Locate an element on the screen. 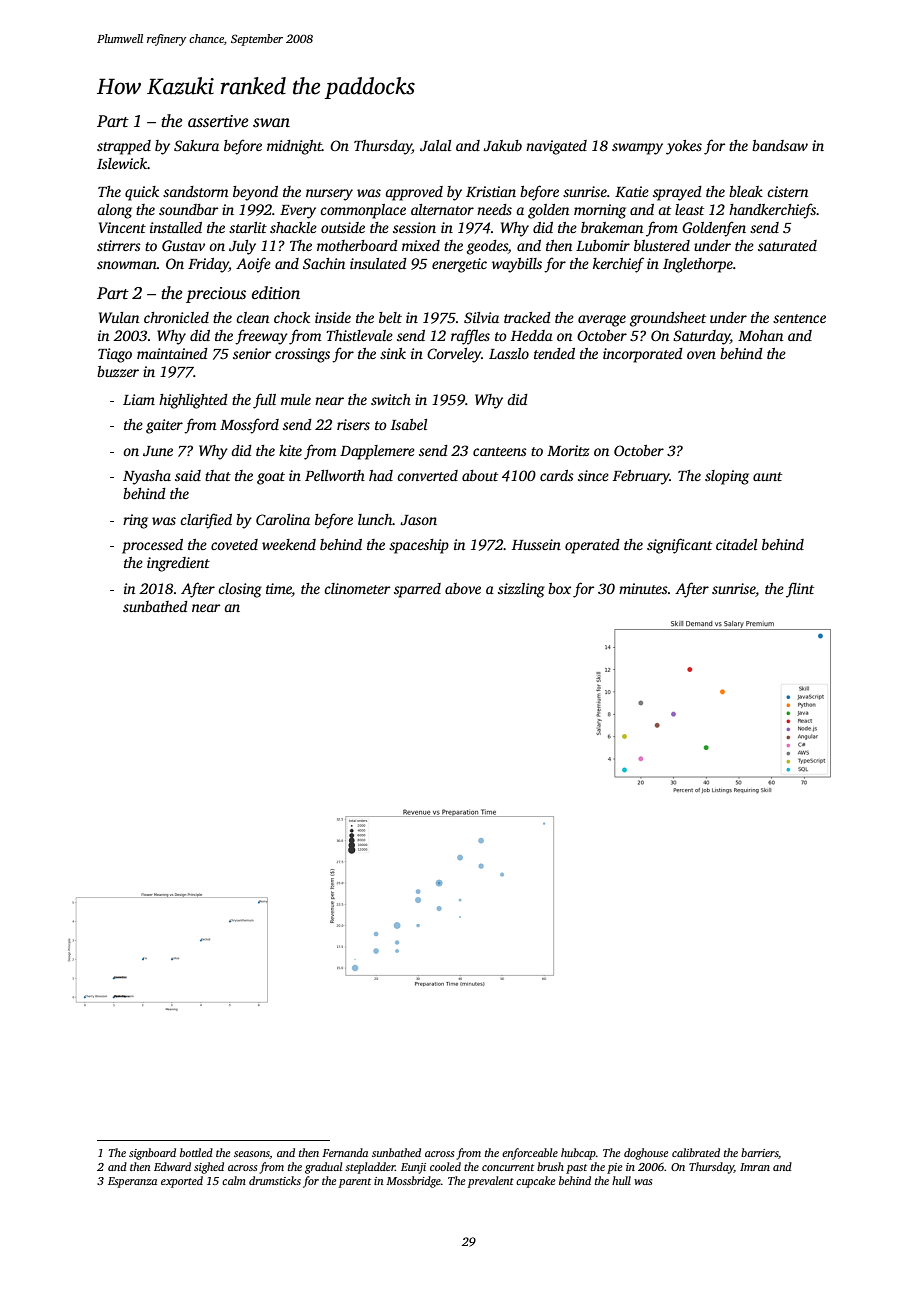 This screenshot has width=924, height=1308. clinometer is located at coordinates (357, 588).
